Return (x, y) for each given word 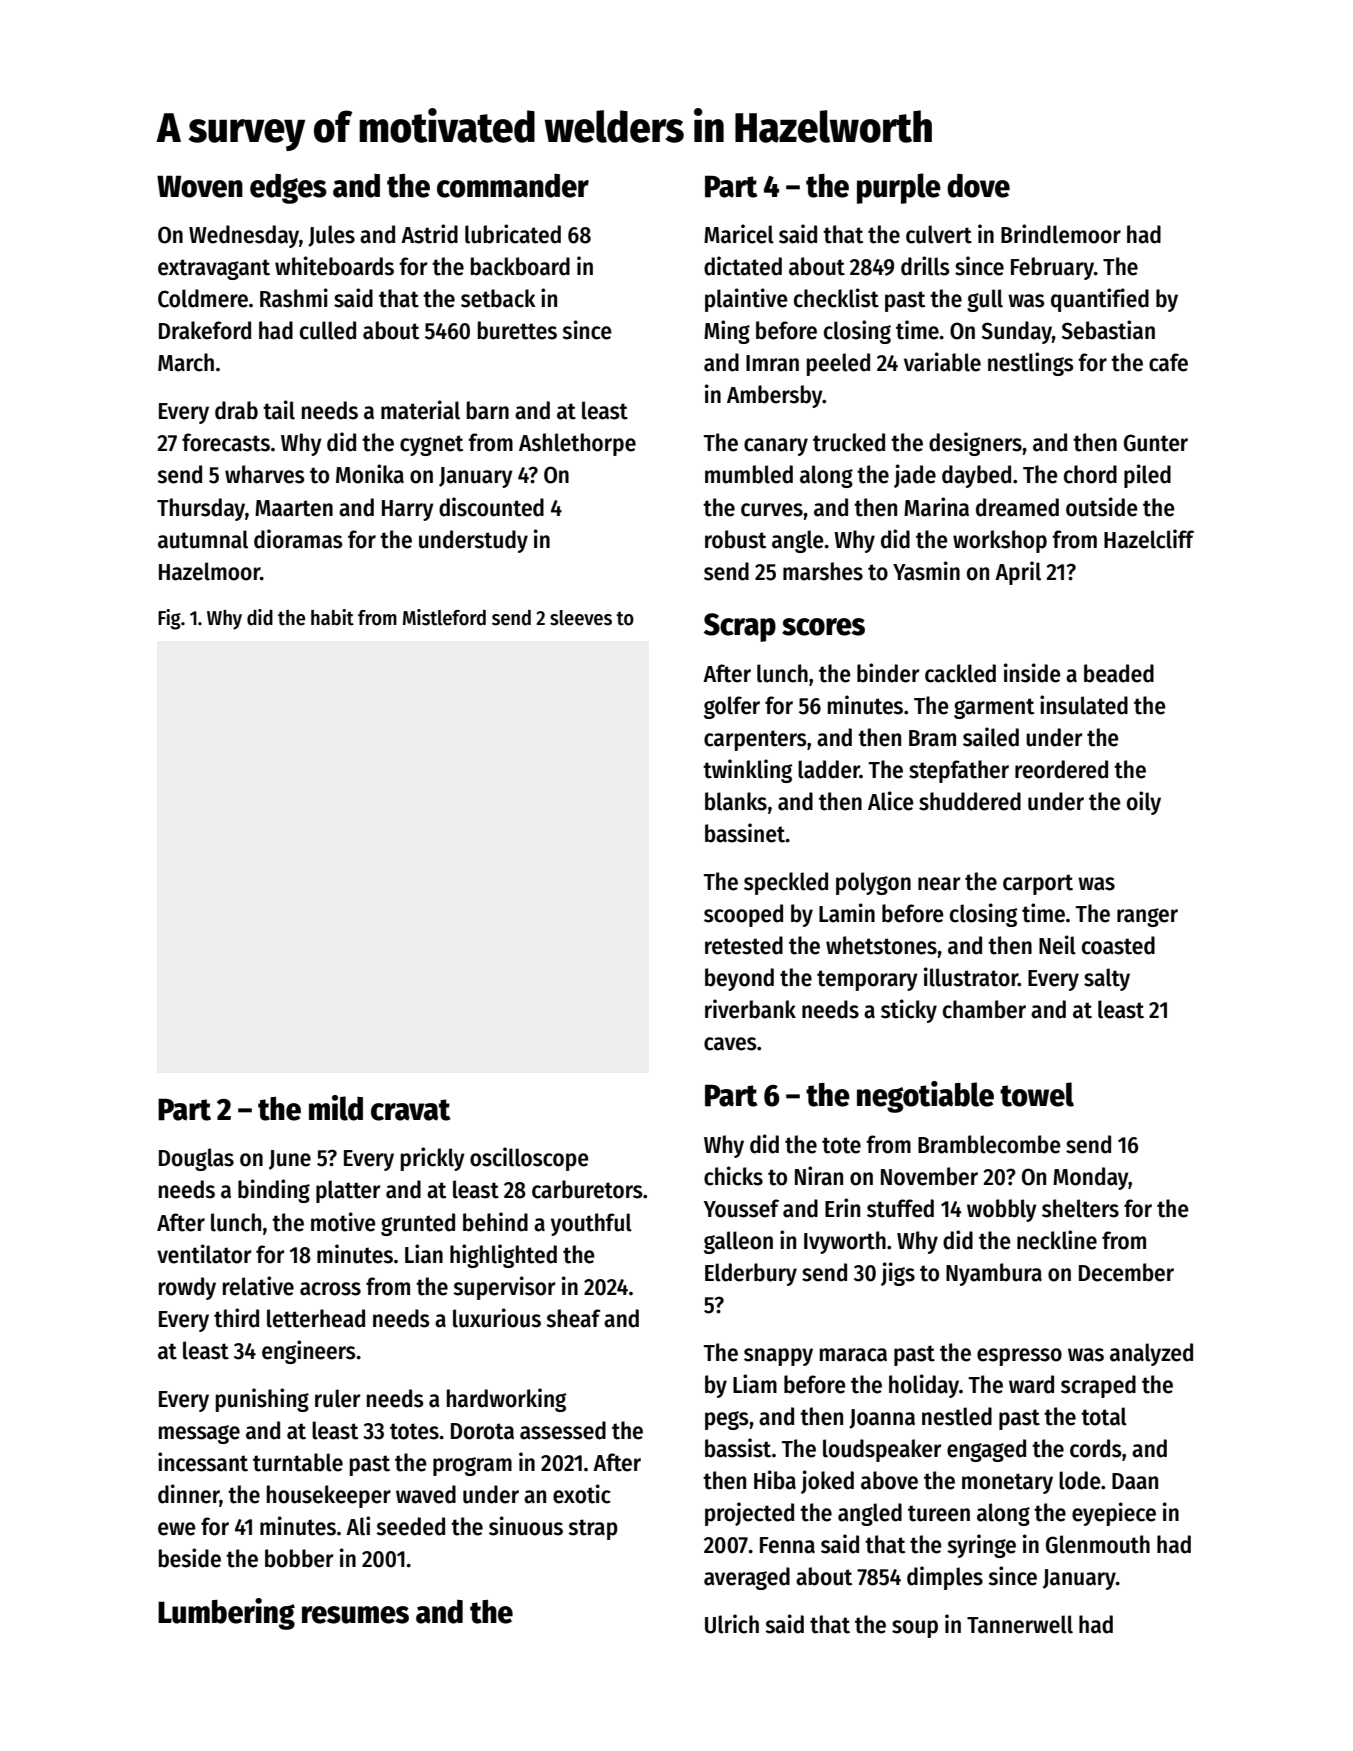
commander (513, 186)
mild (336, 1108)
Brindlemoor (1061, 234)
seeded (410, 1526)
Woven (200, 186)
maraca (853, 1355)
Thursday (201, 509)
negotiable (925, 1097)
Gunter (1156, 443)
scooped (743, 915)
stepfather (959, 771)
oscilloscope (529, 1159)
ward (1031, 1384)
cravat (411, 1110)
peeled (838, 364)
